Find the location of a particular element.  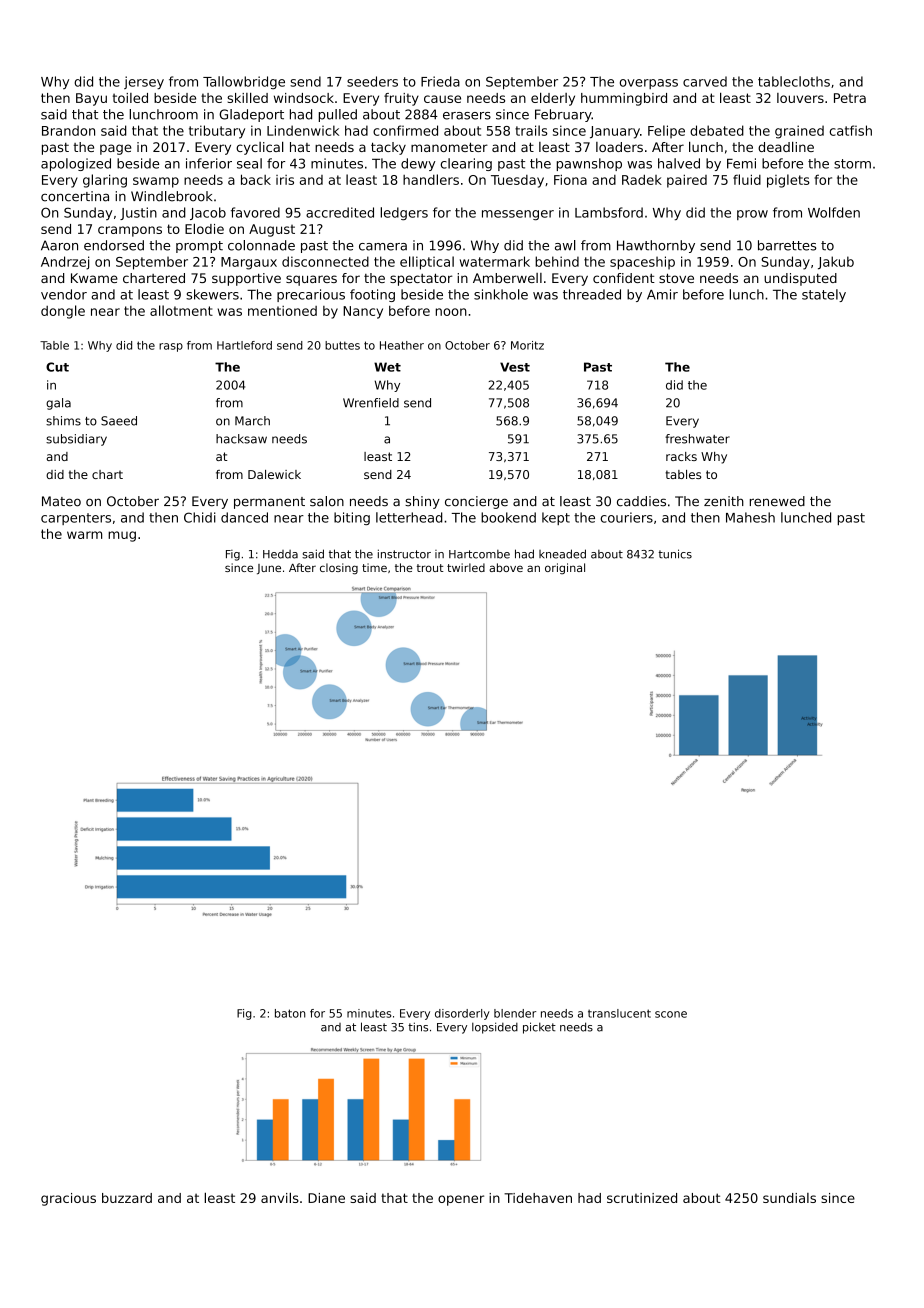

Mahesh is located at coordinates (750, 517).
